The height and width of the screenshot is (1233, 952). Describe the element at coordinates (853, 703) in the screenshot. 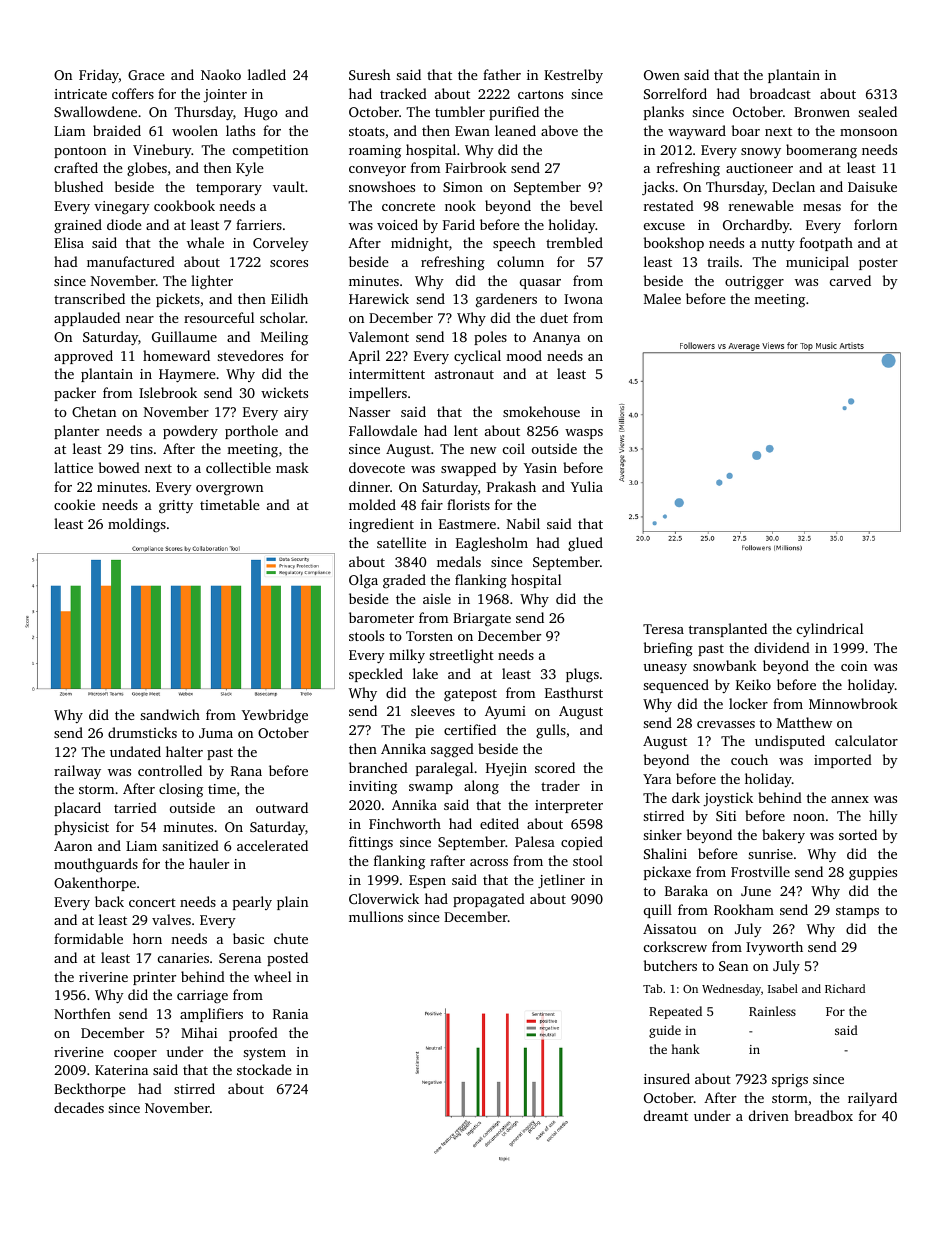

I see `Minnowbrook` at that location.
